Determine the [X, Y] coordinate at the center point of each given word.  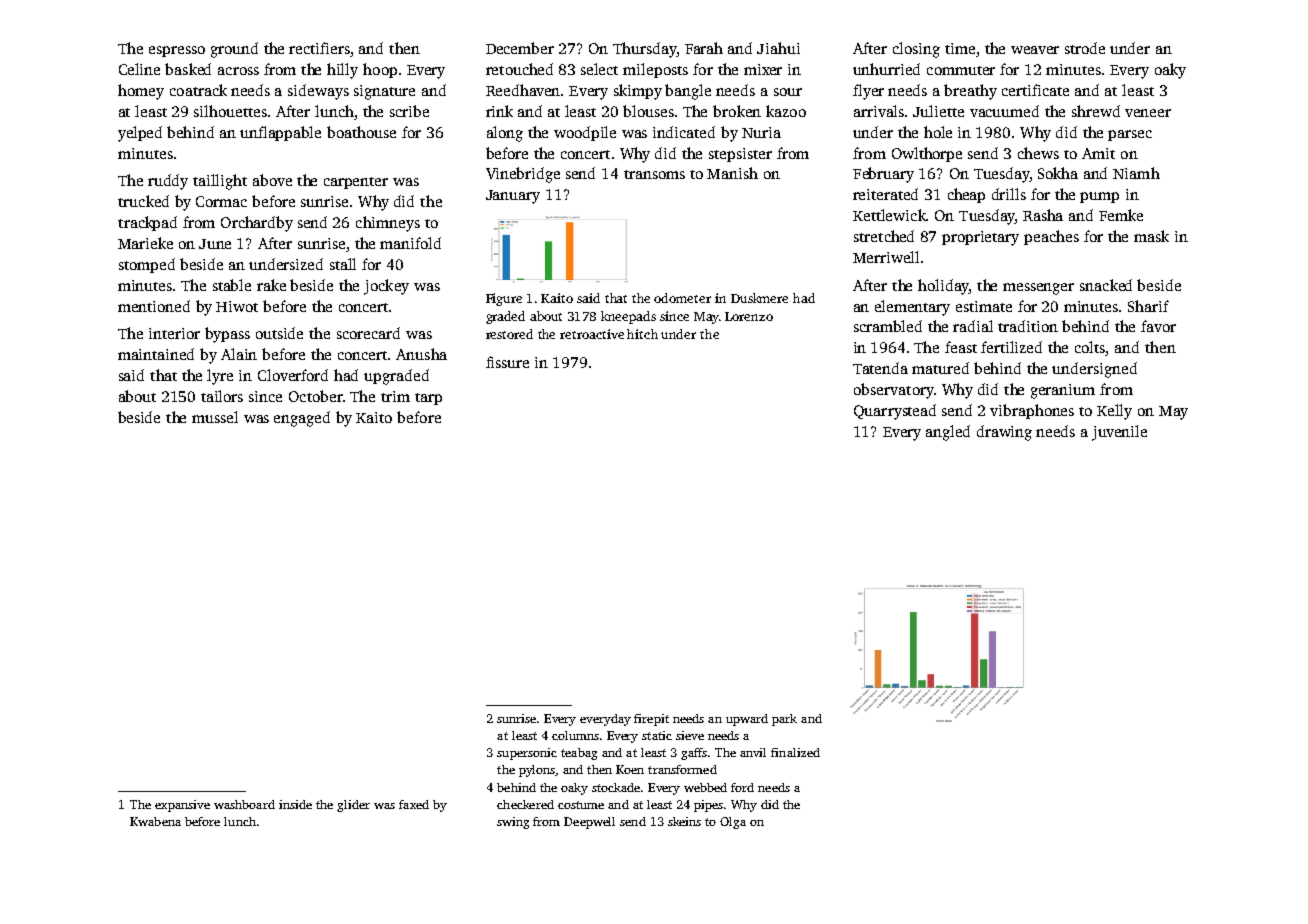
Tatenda [880, 368]
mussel [215, 417]
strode [1085, 48]
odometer [682, 298]
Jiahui [778, 48]
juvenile [1119, 433]
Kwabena [155, 821]
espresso [177, 51]
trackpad [147, 223]
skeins [684, 821]
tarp [428, 399]
